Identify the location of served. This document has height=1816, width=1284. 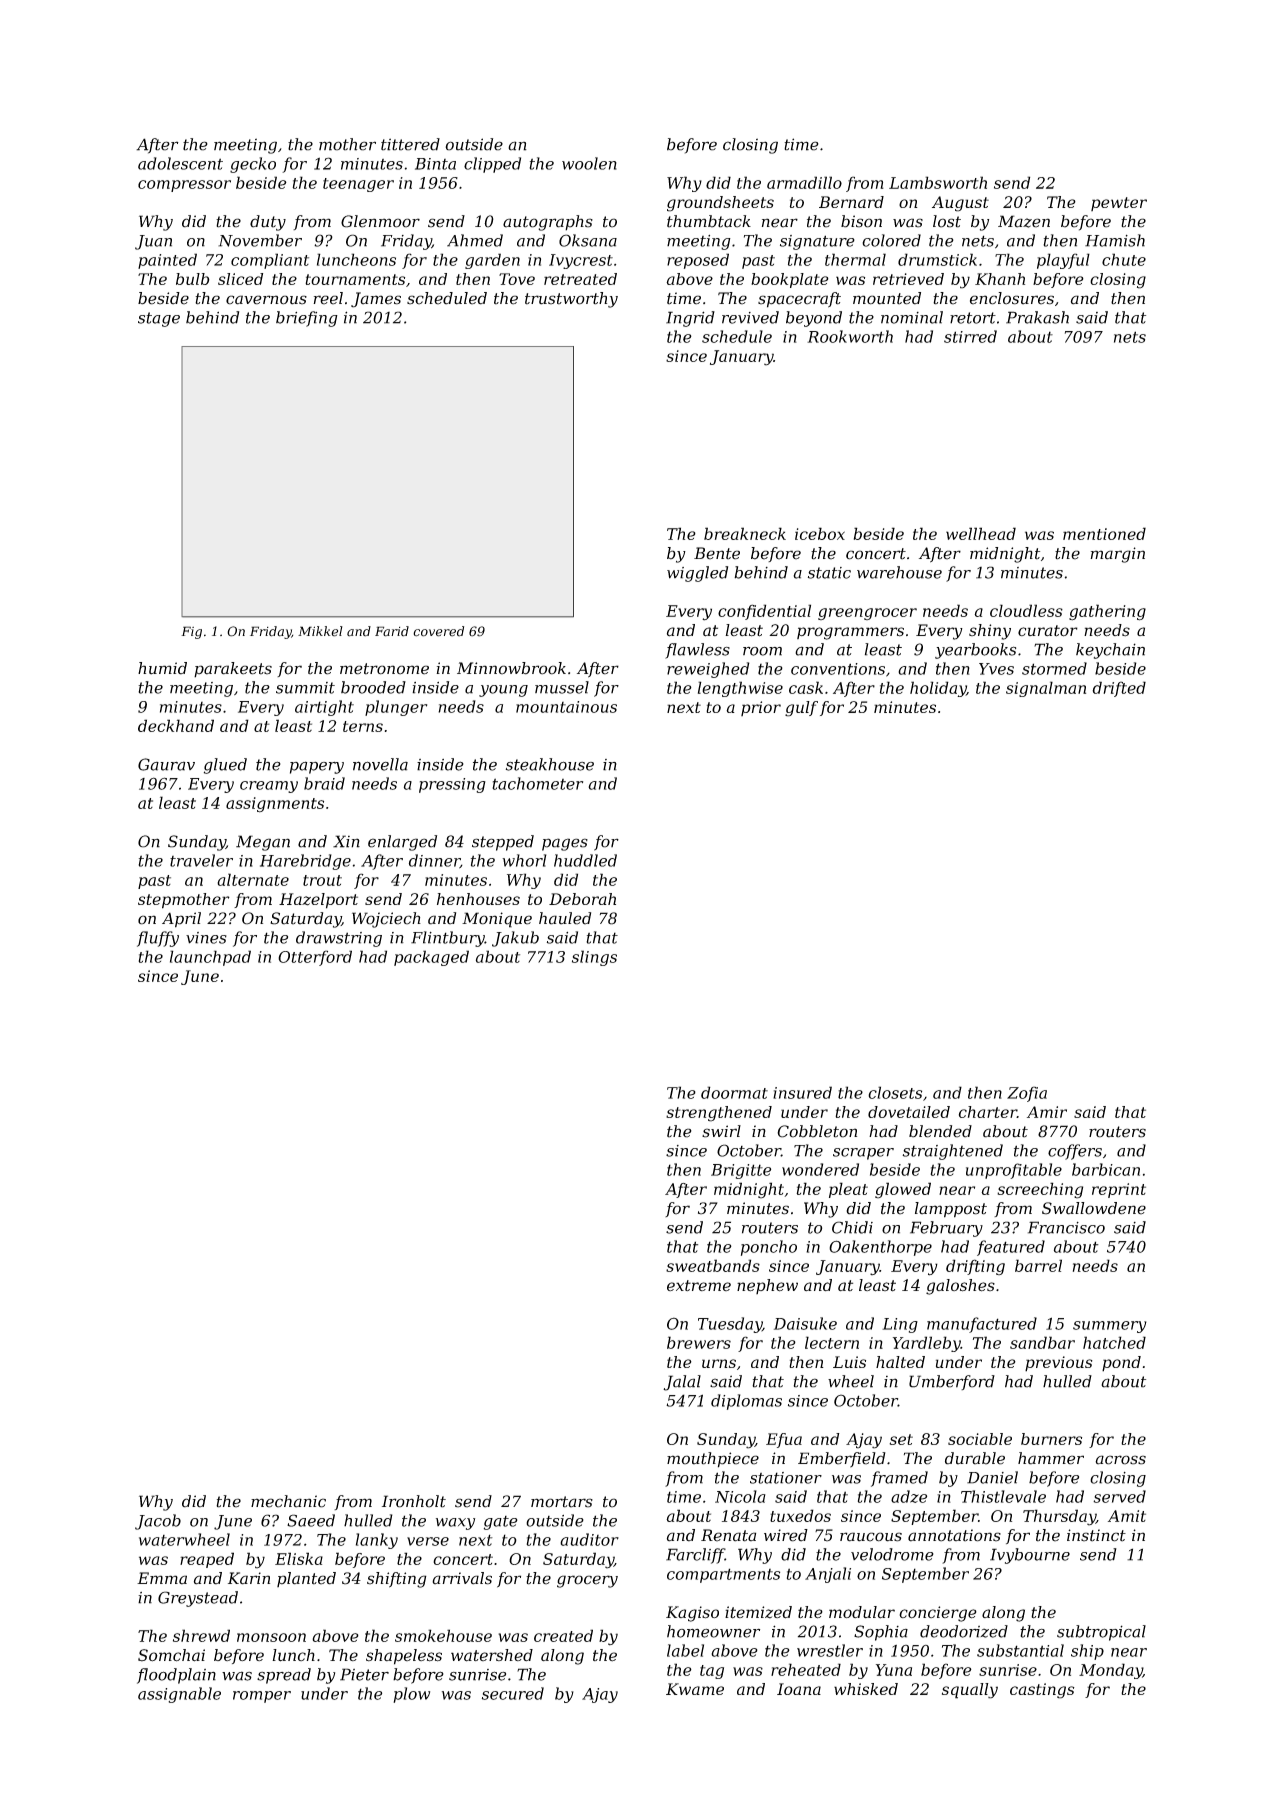
(1119, 1496).
